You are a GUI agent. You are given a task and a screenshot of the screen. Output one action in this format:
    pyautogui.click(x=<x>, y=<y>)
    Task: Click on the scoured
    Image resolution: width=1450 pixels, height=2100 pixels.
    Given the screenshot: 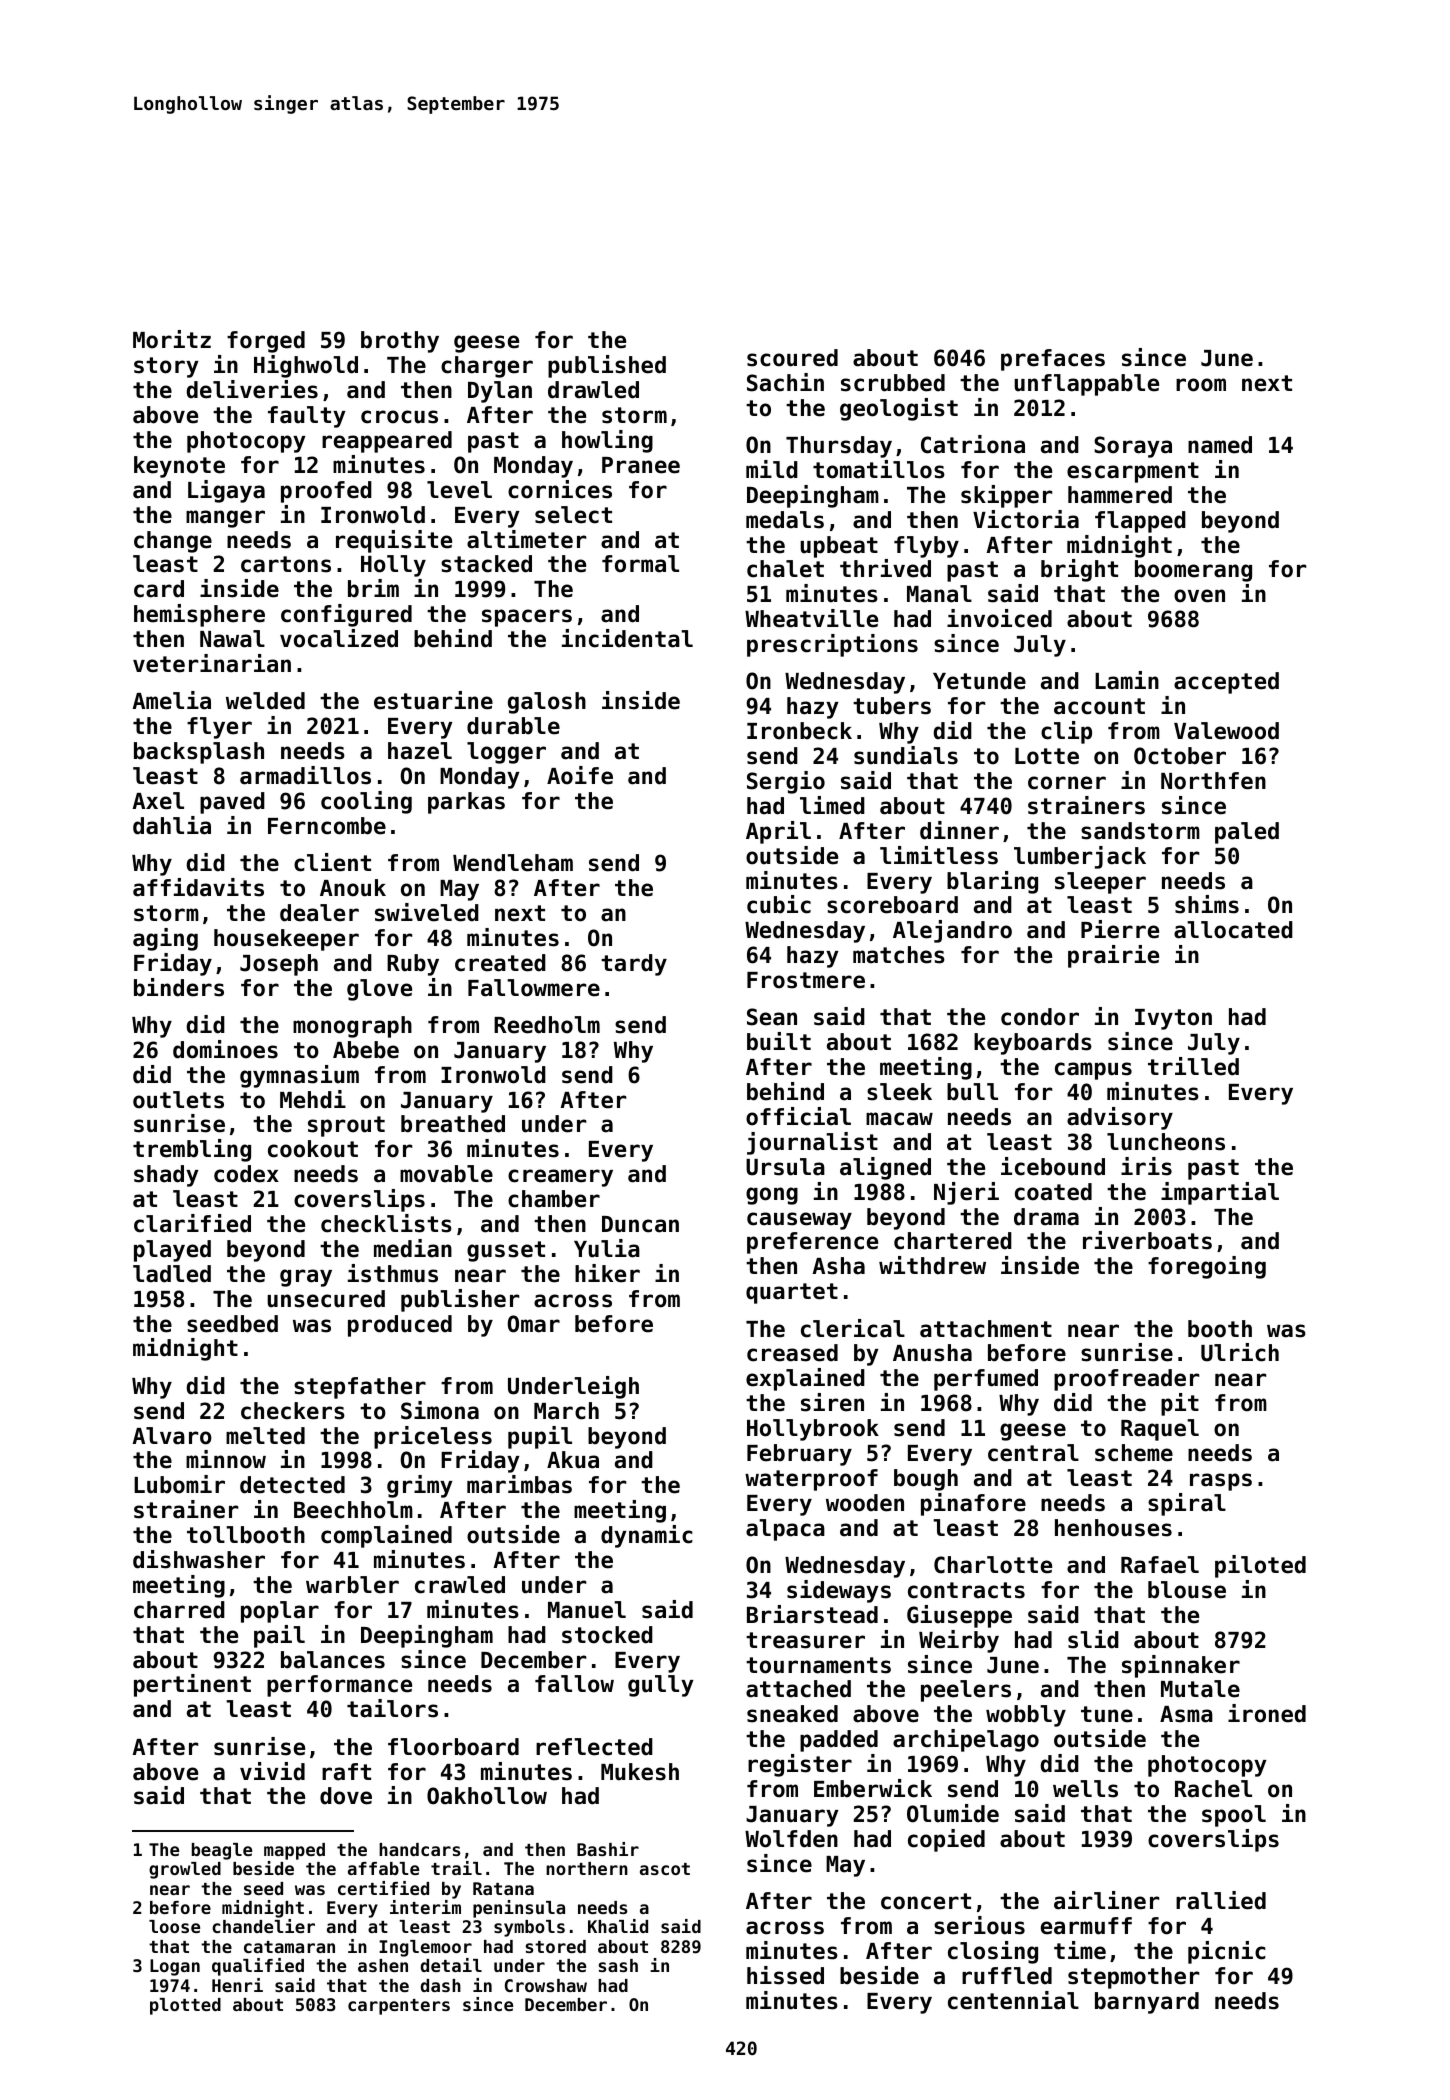 What is the action you would take?
    pyautogui.click(x=792, y=358)
